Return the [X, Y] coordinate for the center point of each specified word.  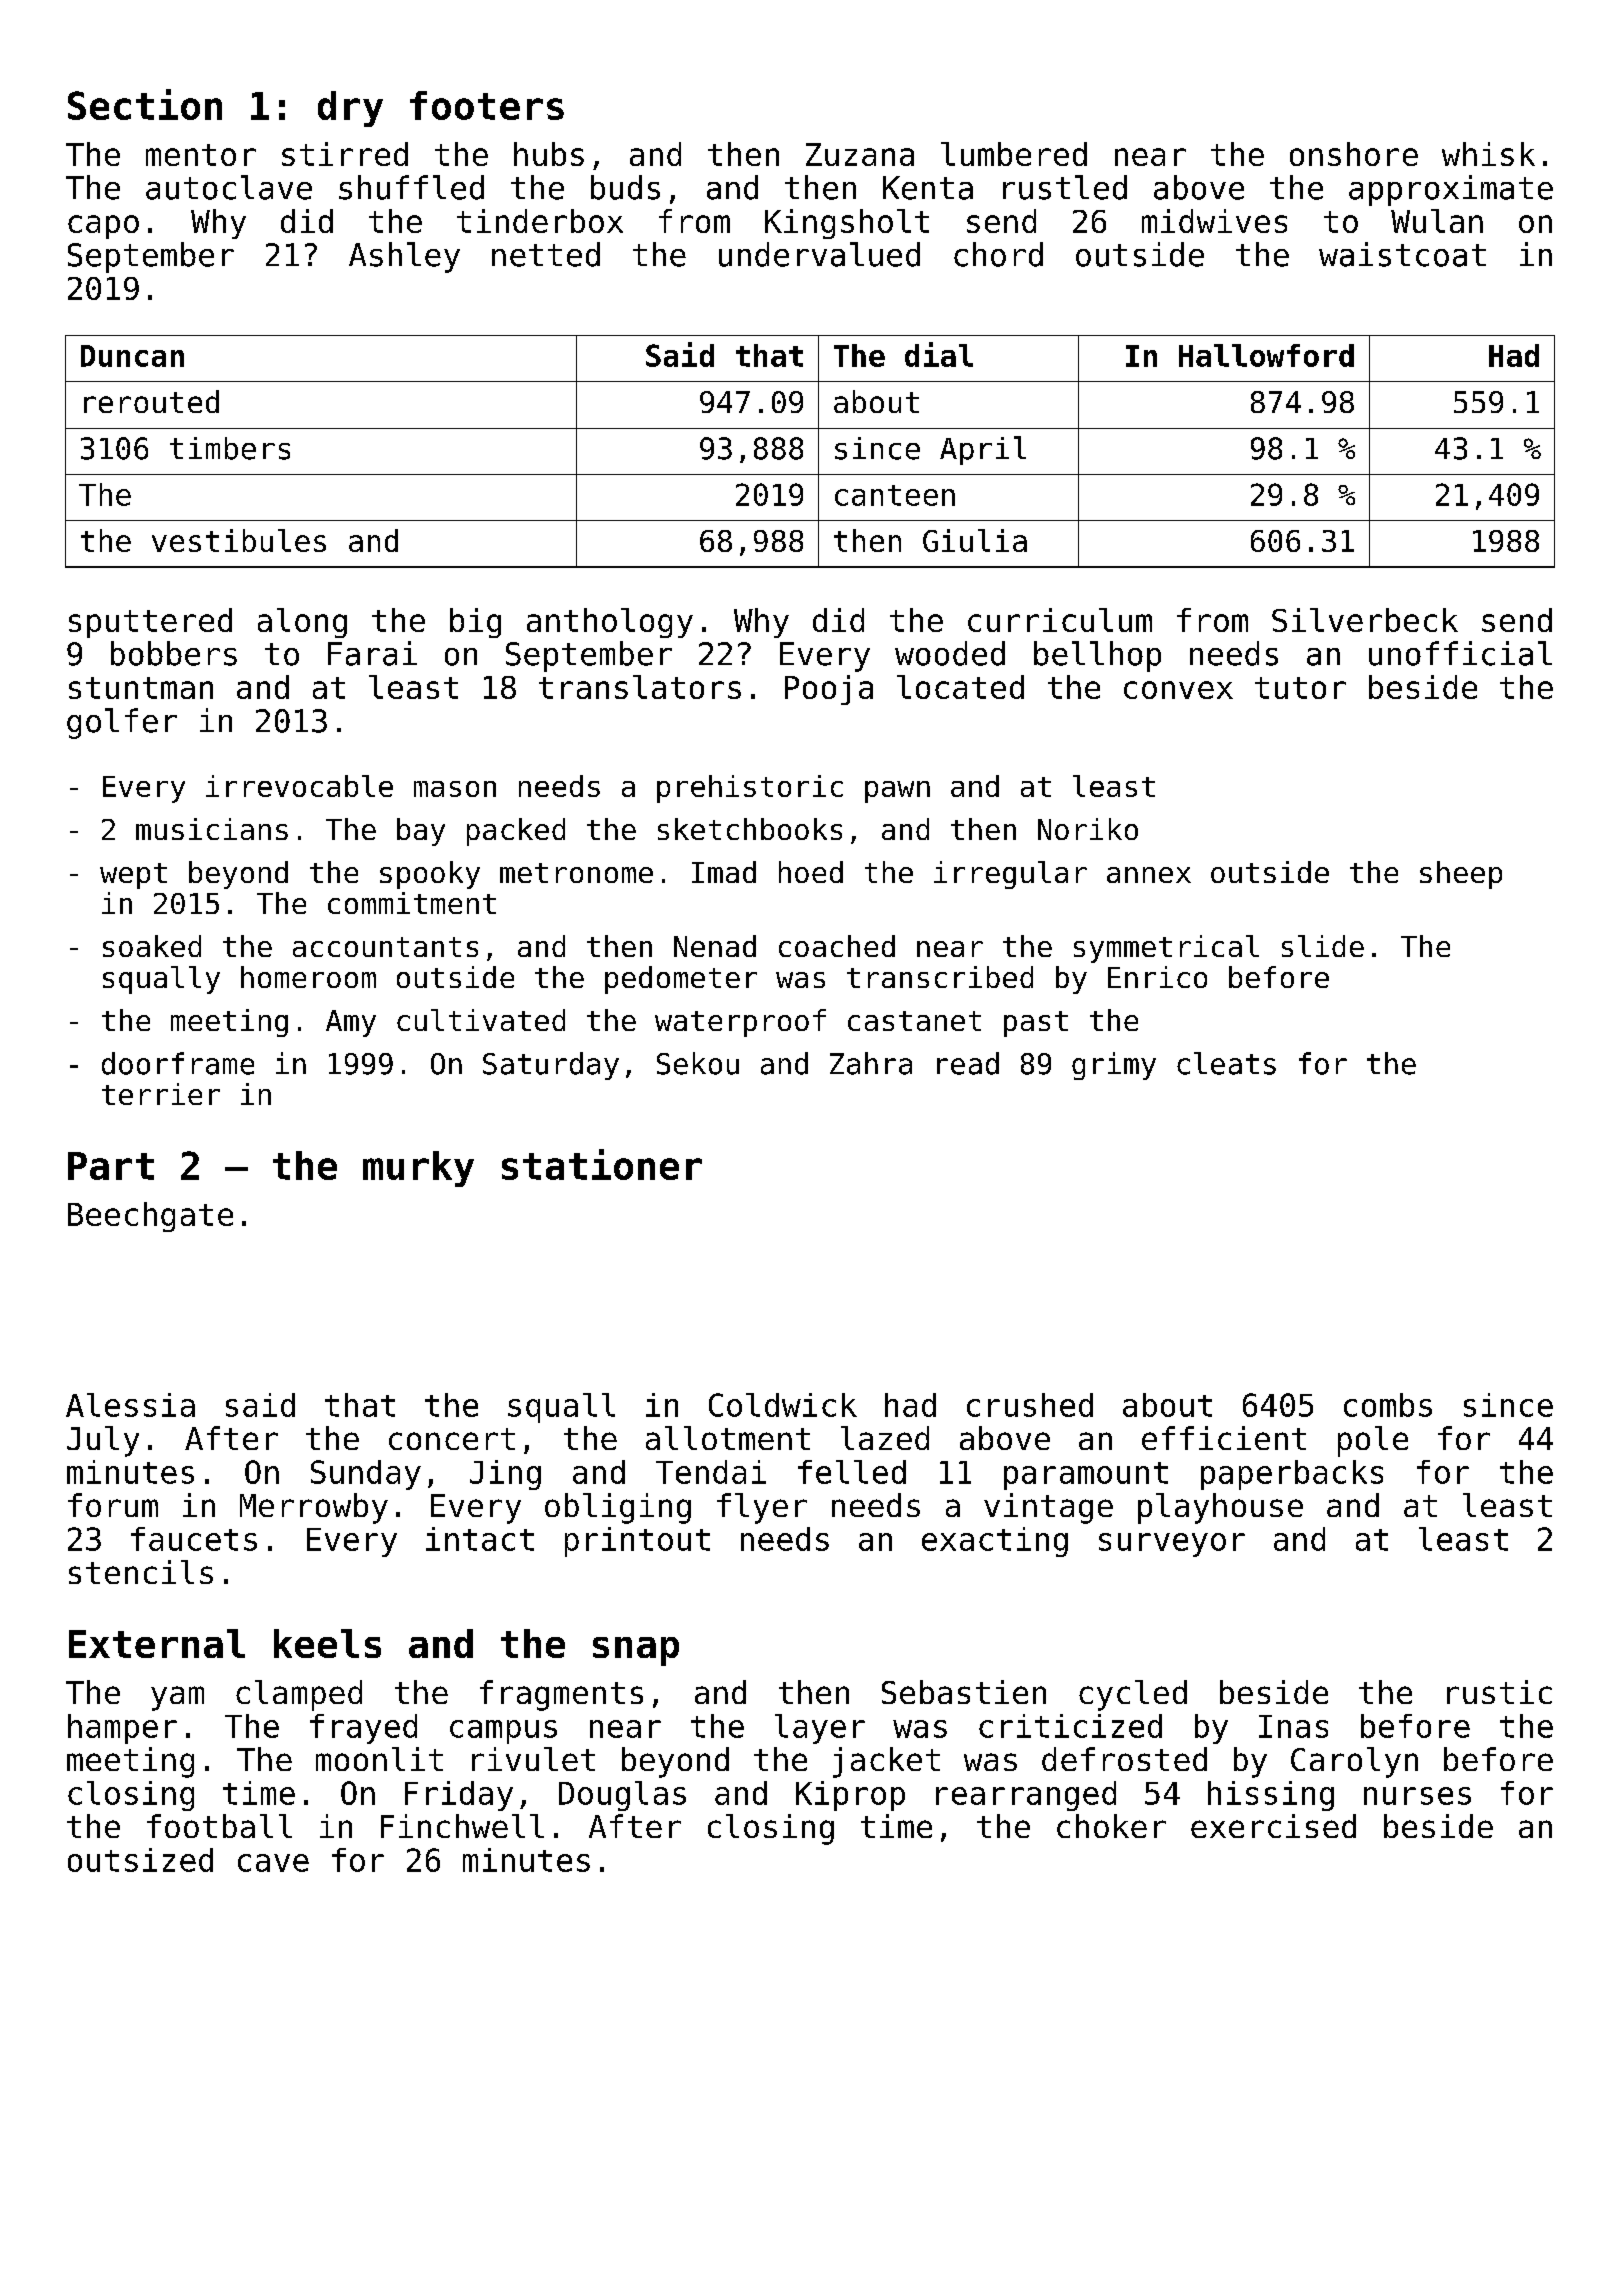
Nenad [715, 946]
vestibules [239, 540]
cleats [1226, 1063]
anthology [610, 623]
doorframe [178, 1063]
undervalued [819, 254]
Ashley [404, 257]
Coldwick [783, 1405]
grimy [1114, 1066]
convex [1178, 690]
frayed [363, 1729]
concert [452, 1439]
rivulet [533, 1759]
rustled [1065, 187]
